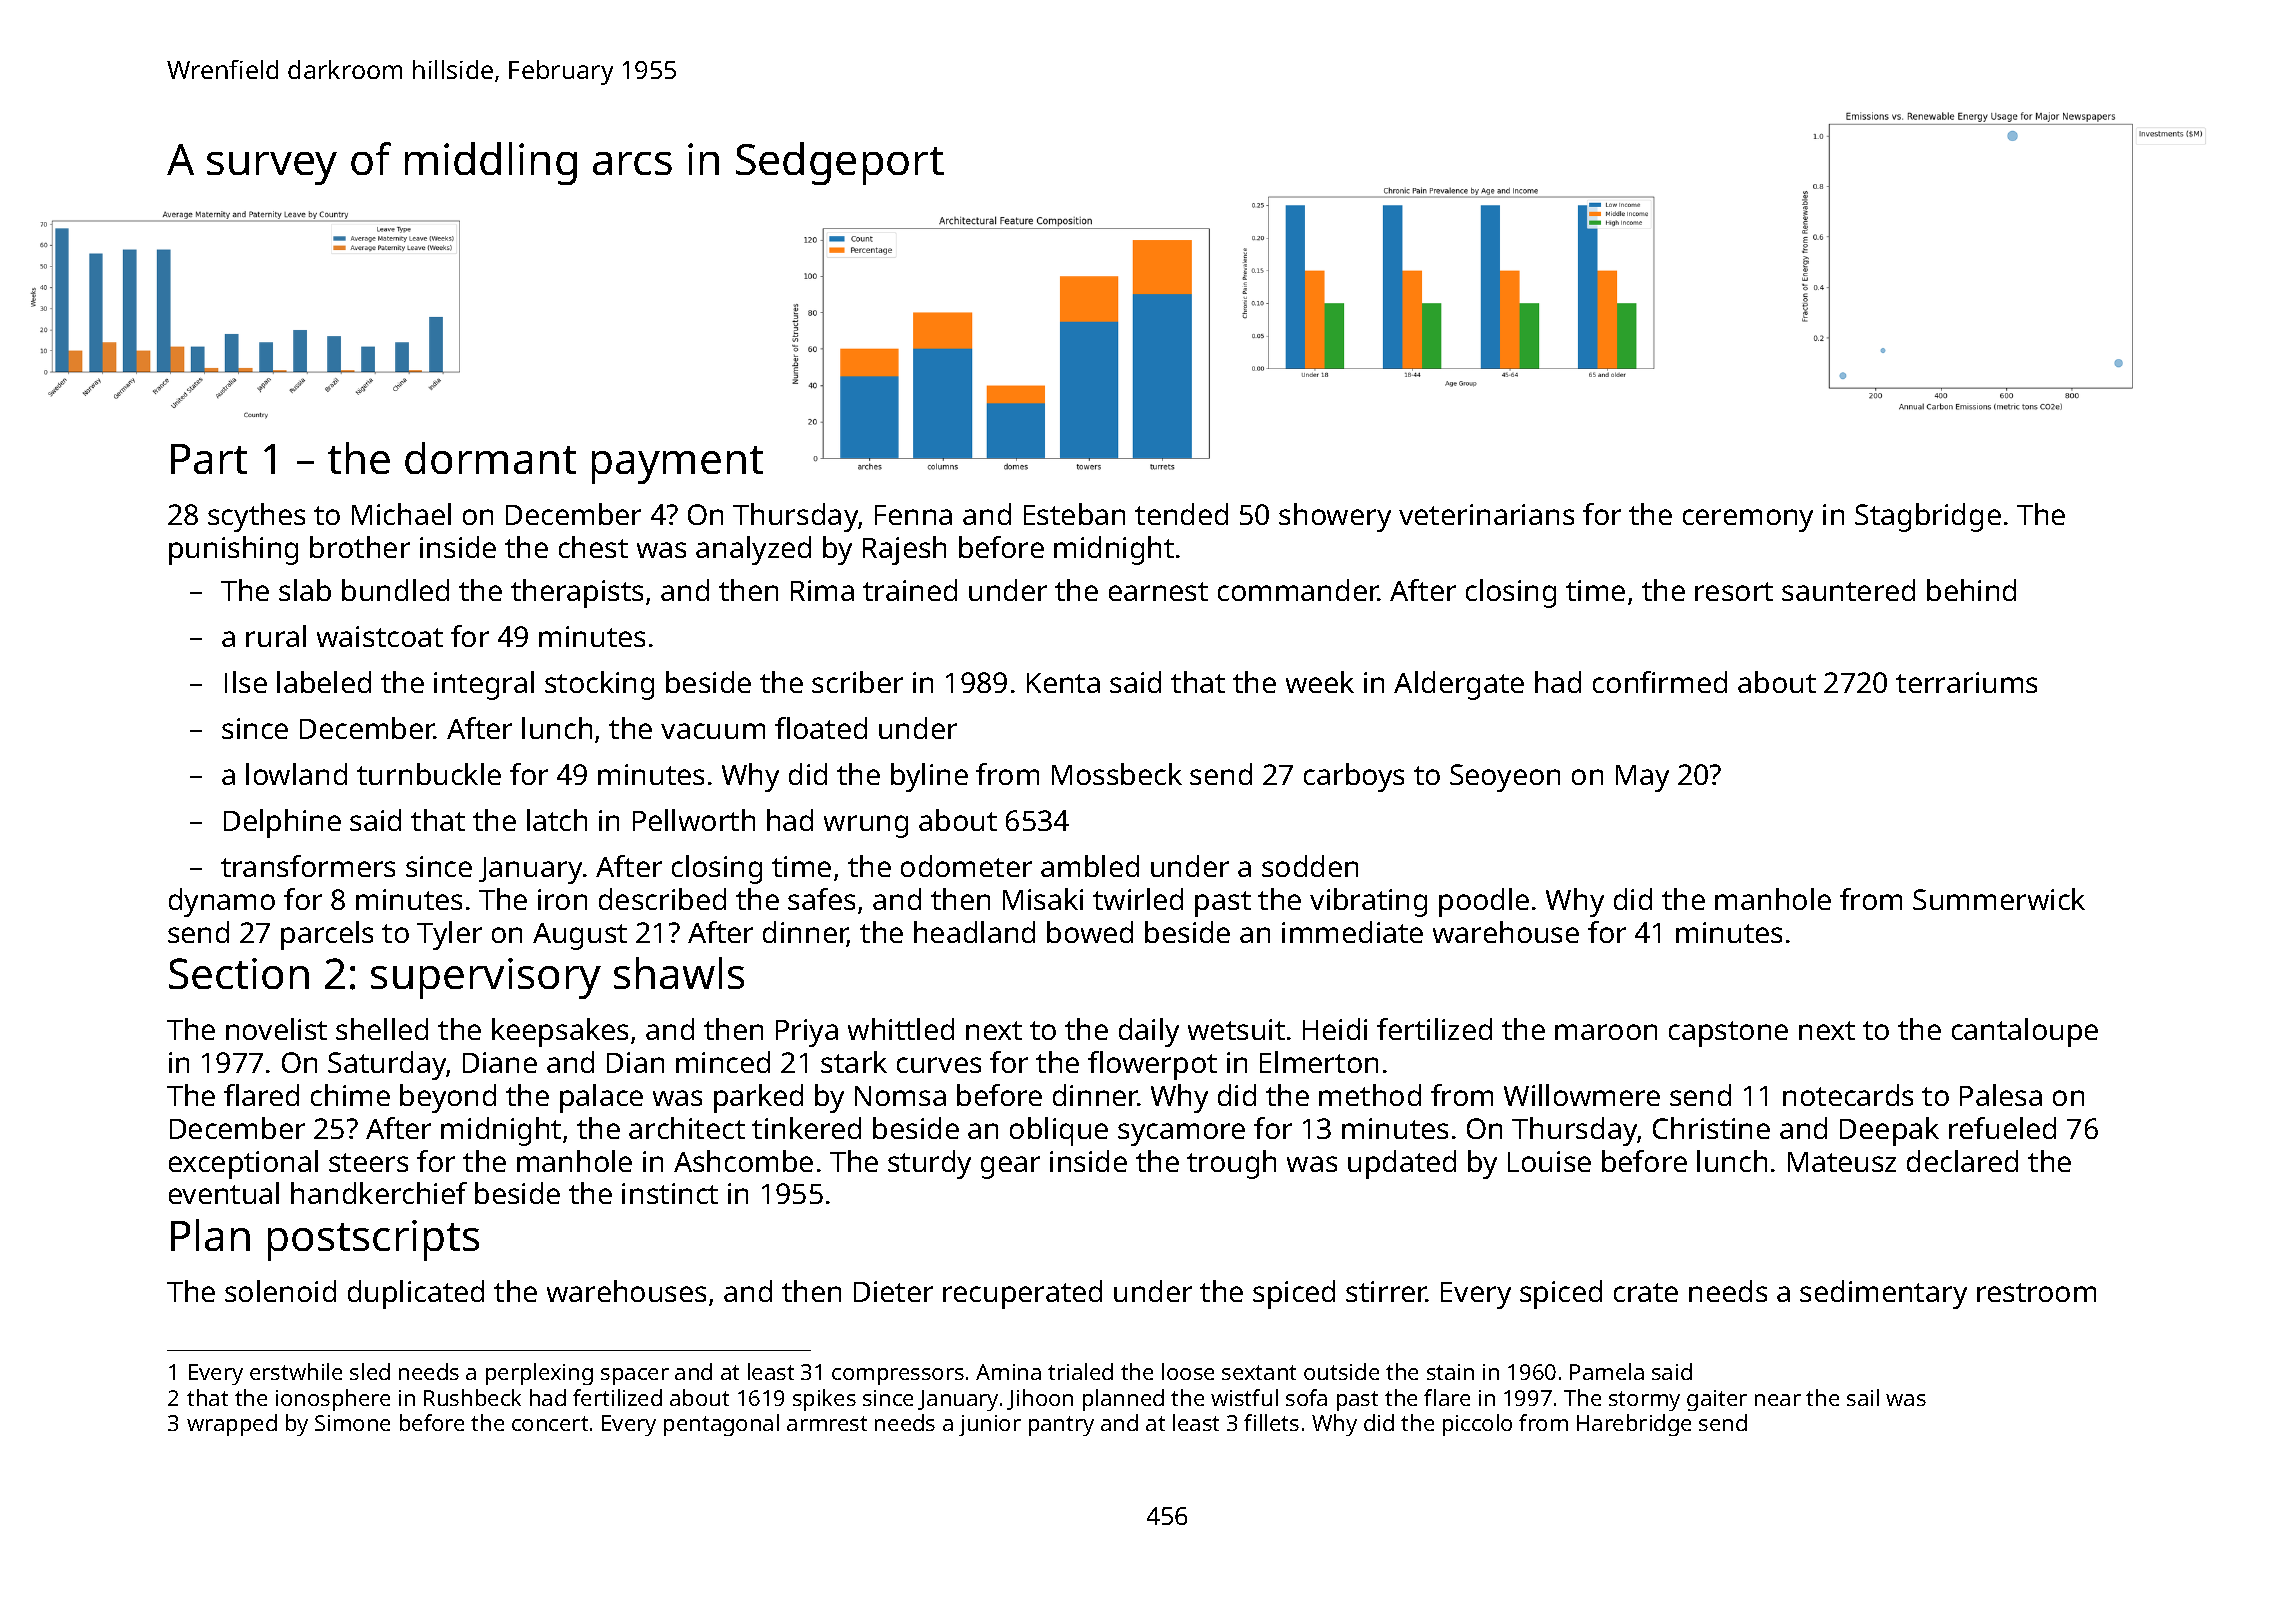  Describe the element at coordinates (1117, 774) in the screenshot. I see `Mossbeck` at that location.
